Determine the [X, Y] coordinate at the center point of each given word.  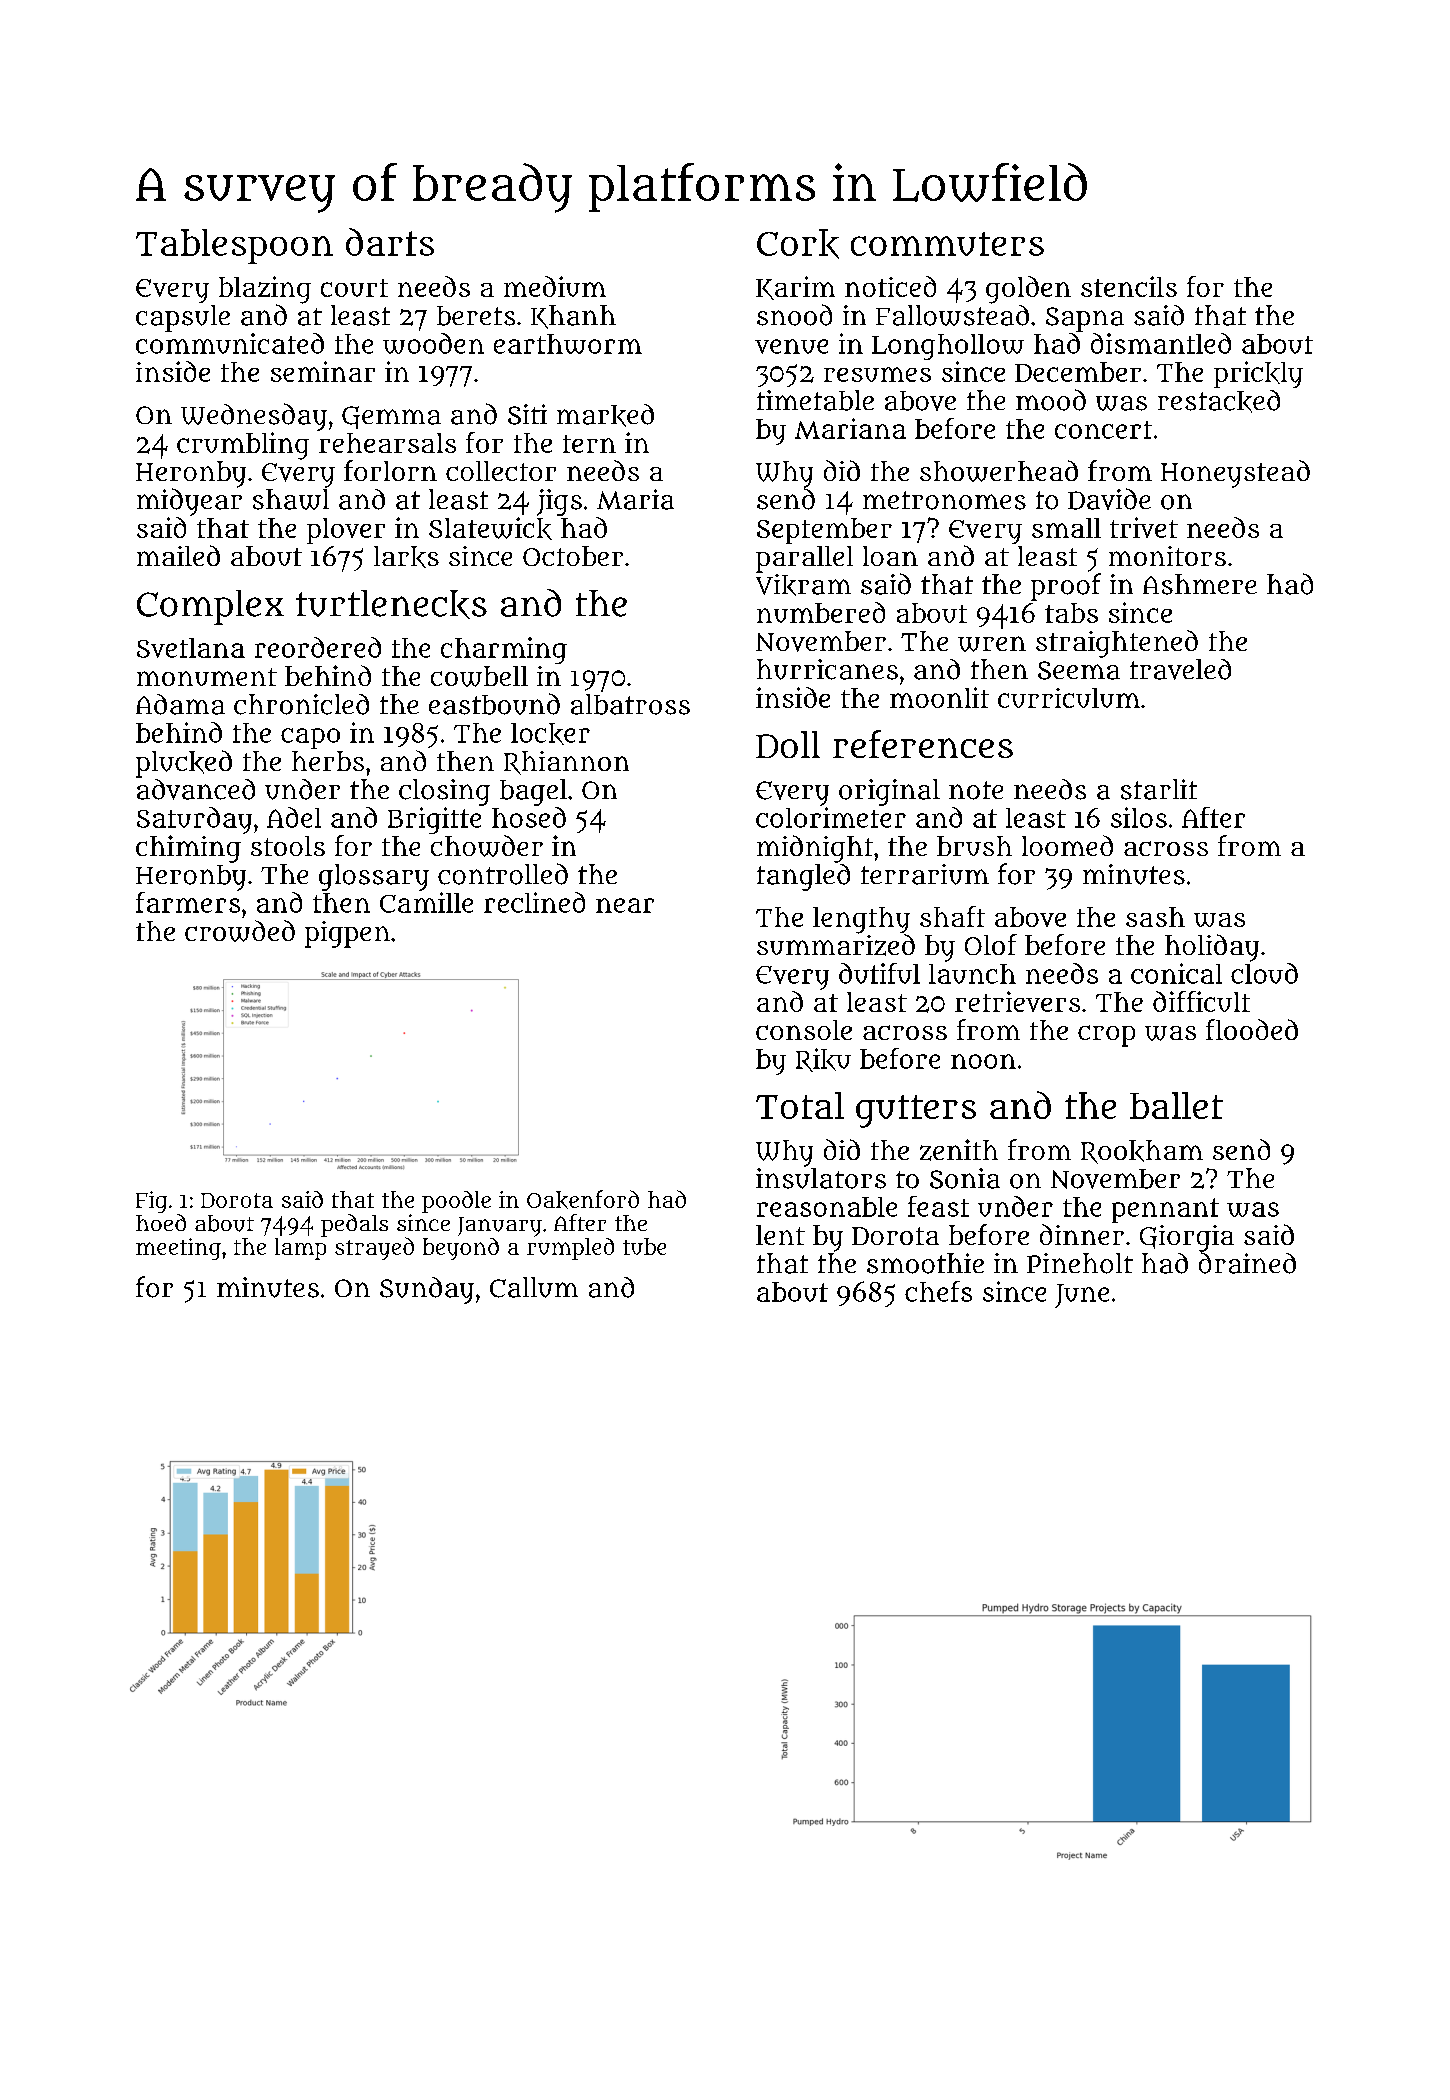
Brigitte [434, 820]
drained [1247, 1263]
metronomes [944, 500]
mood [1051, 400]
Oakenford [583, 1199]
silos [1139, 817]
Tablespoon [234, 246]
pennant [1165, 1210]
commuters [947, 244]
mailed [178, 555]
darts [390, 242]
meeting [178, 1249]
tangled [803, 877]
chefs [938, 1291]
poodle [456, 1202]
